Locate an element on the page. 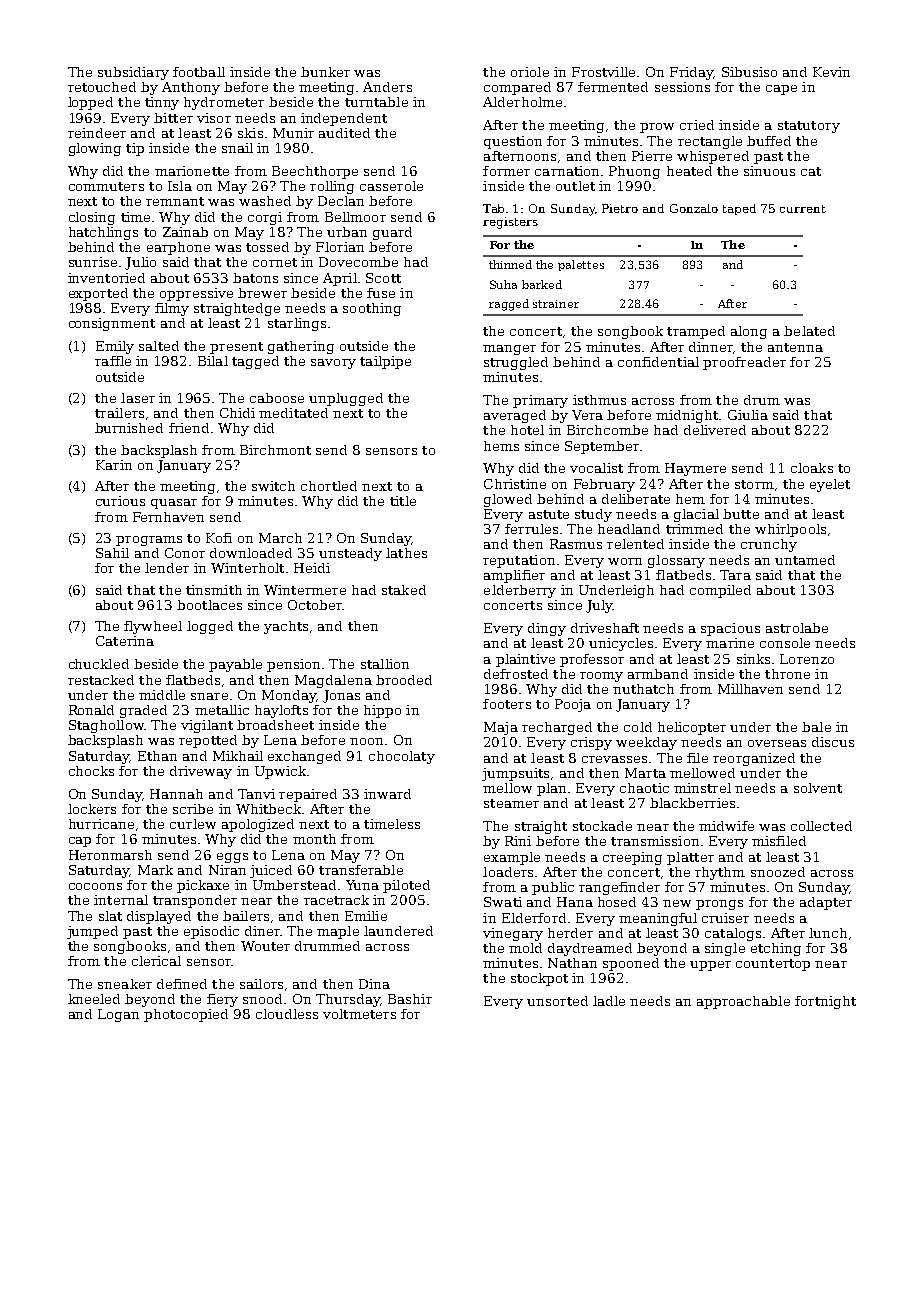  solvent is located at coordinates (818, 788).
